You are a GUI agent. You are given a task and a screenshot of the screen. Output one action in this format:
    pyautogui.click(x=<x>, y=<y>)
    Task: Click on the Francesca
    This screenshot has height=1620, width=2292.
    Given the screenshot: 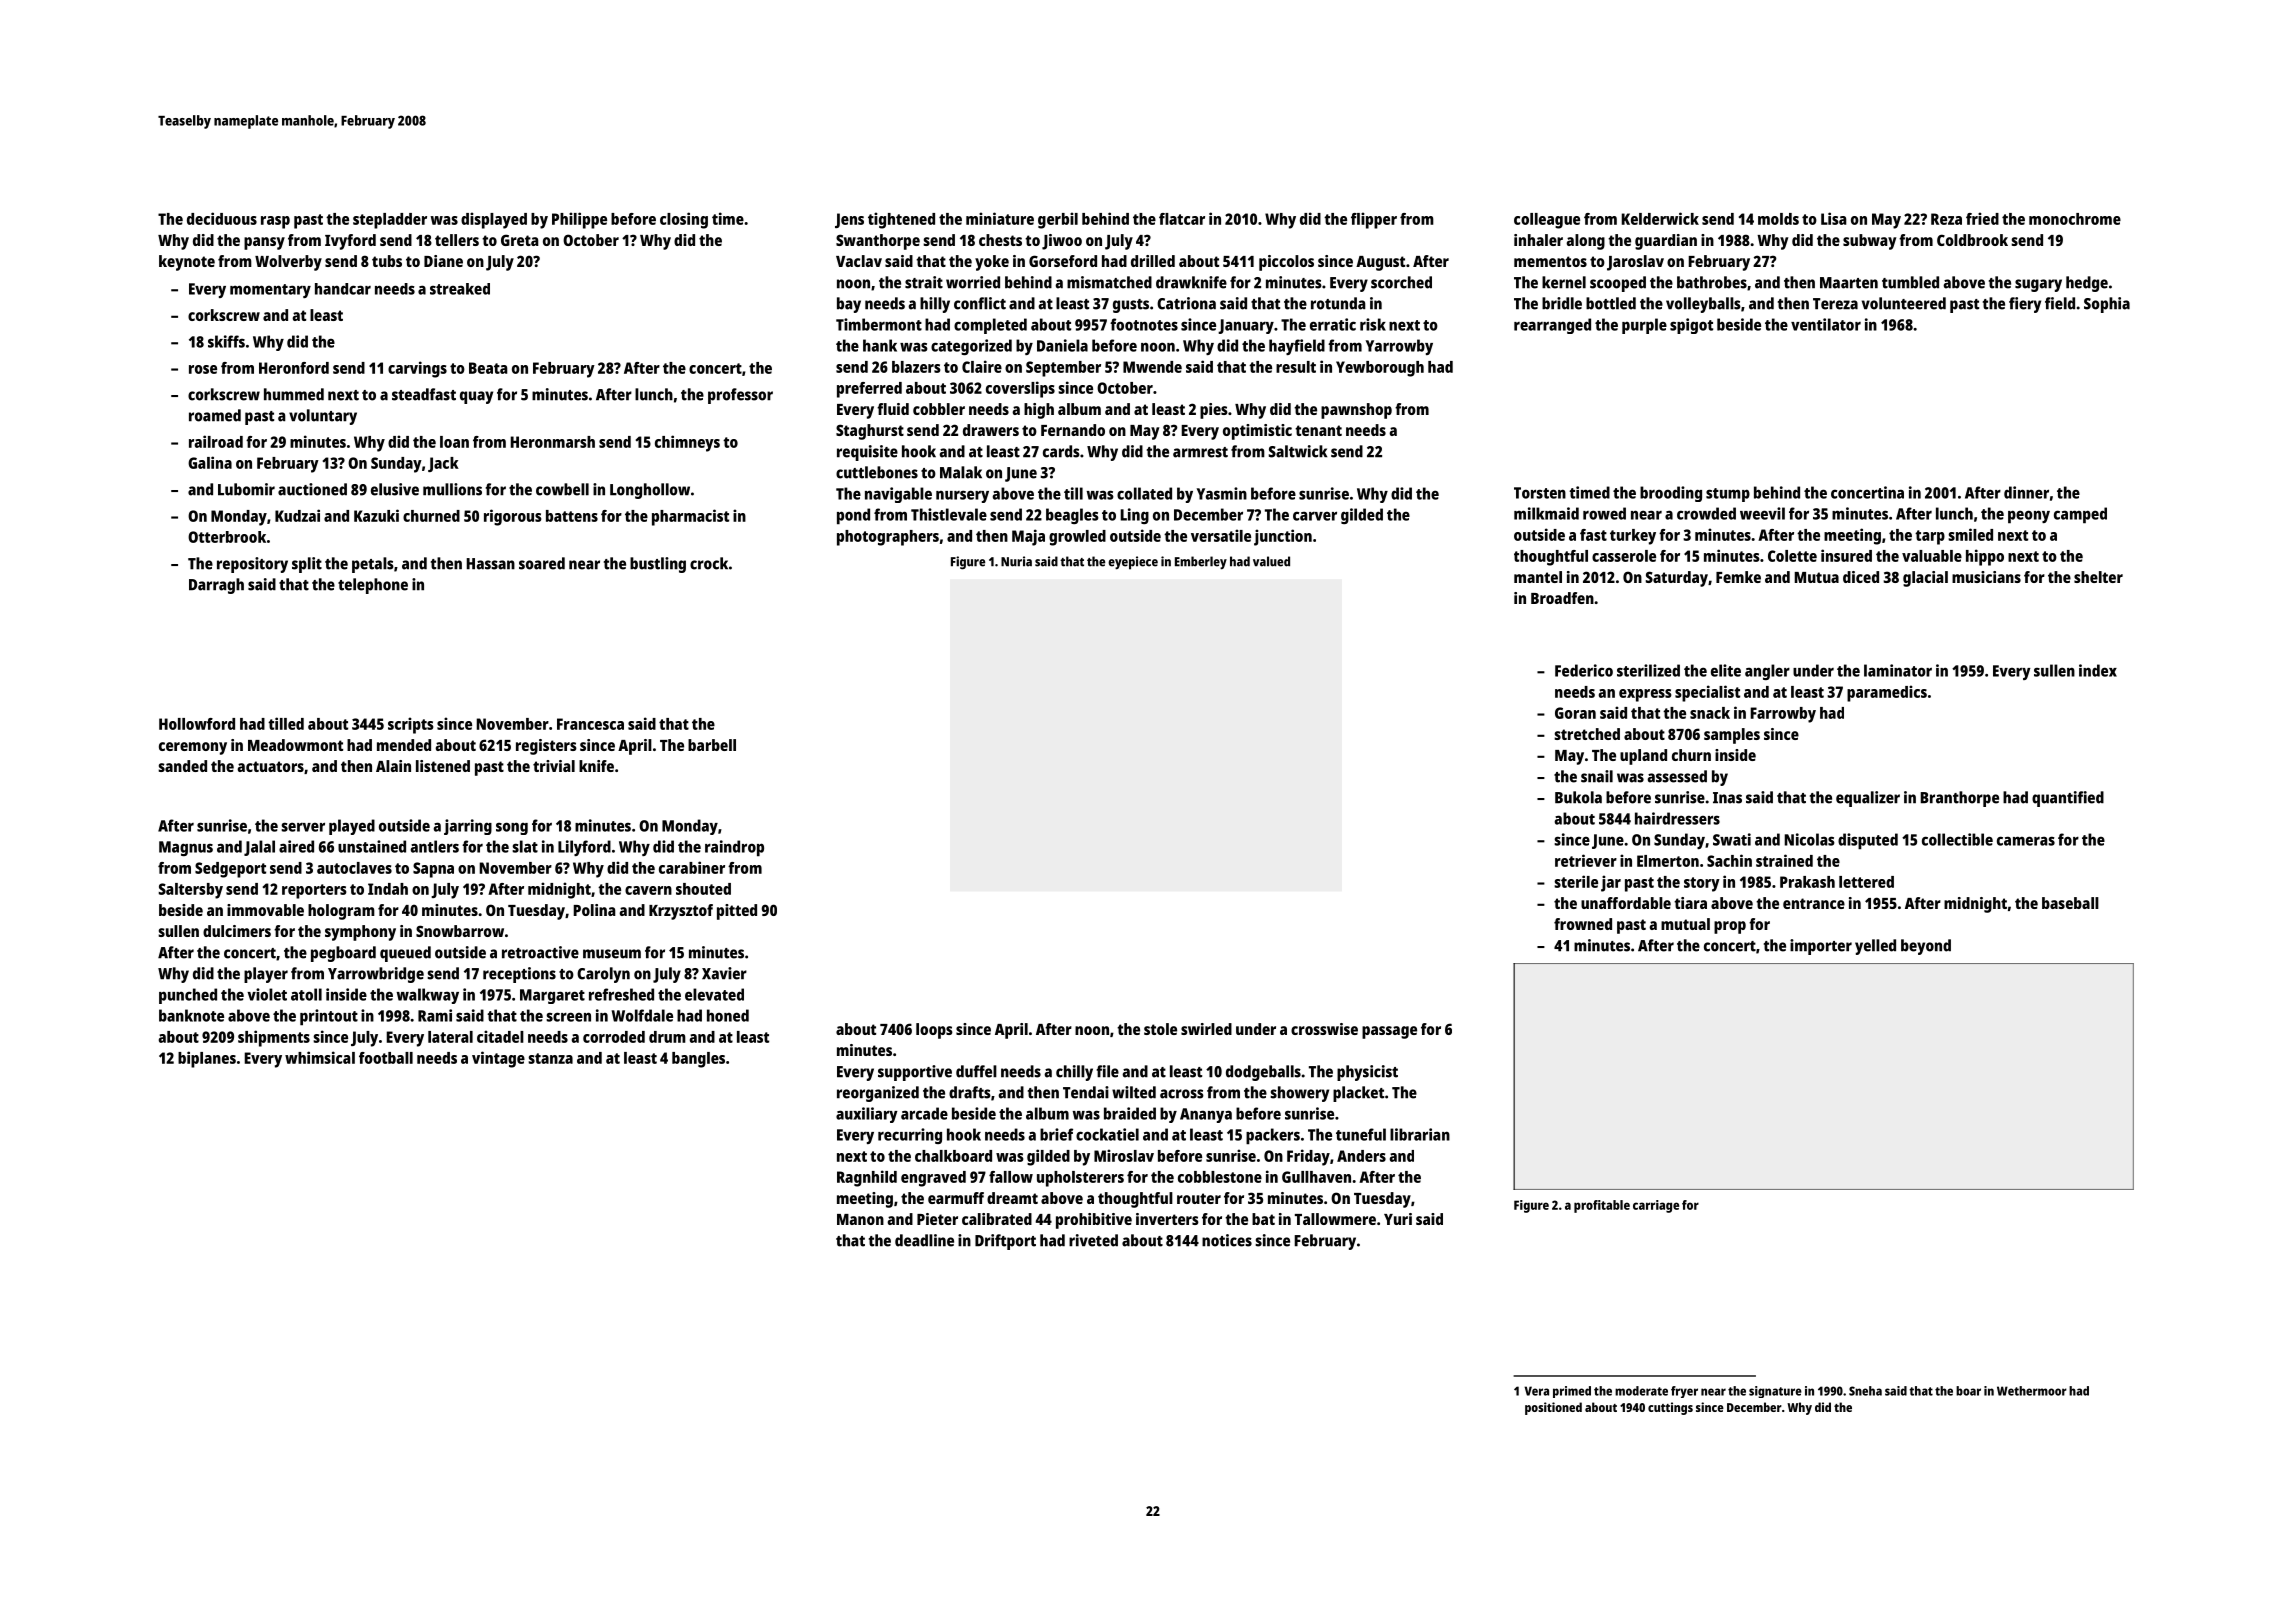 What is the action you would take?
    pyautogui.click(x=590, y=724)
